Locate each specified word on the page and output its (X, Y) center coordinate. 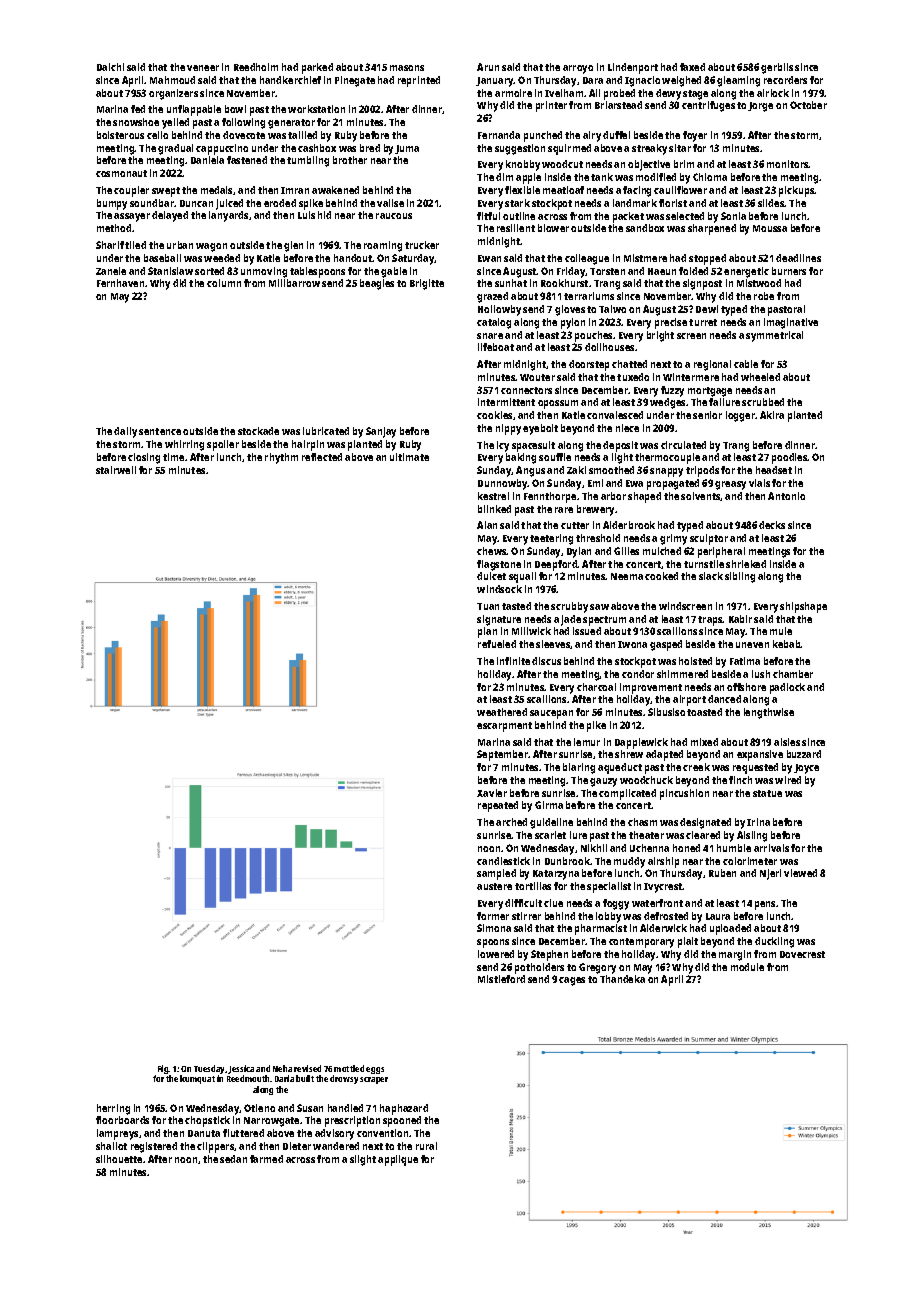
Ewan (489, 258)
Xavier (492, 793)
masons (407, 68)
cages (572, 981)
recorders (785, 80)
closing (144, 458)
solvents (701, 496)
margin (735, 955)
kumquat (197, 1079)
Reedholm (256, 67)
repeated (498, 806)
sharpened (712, 229)
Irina (758, 822)
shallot (111, 1146)
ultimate (409, 457)
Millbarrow (294, 283)
